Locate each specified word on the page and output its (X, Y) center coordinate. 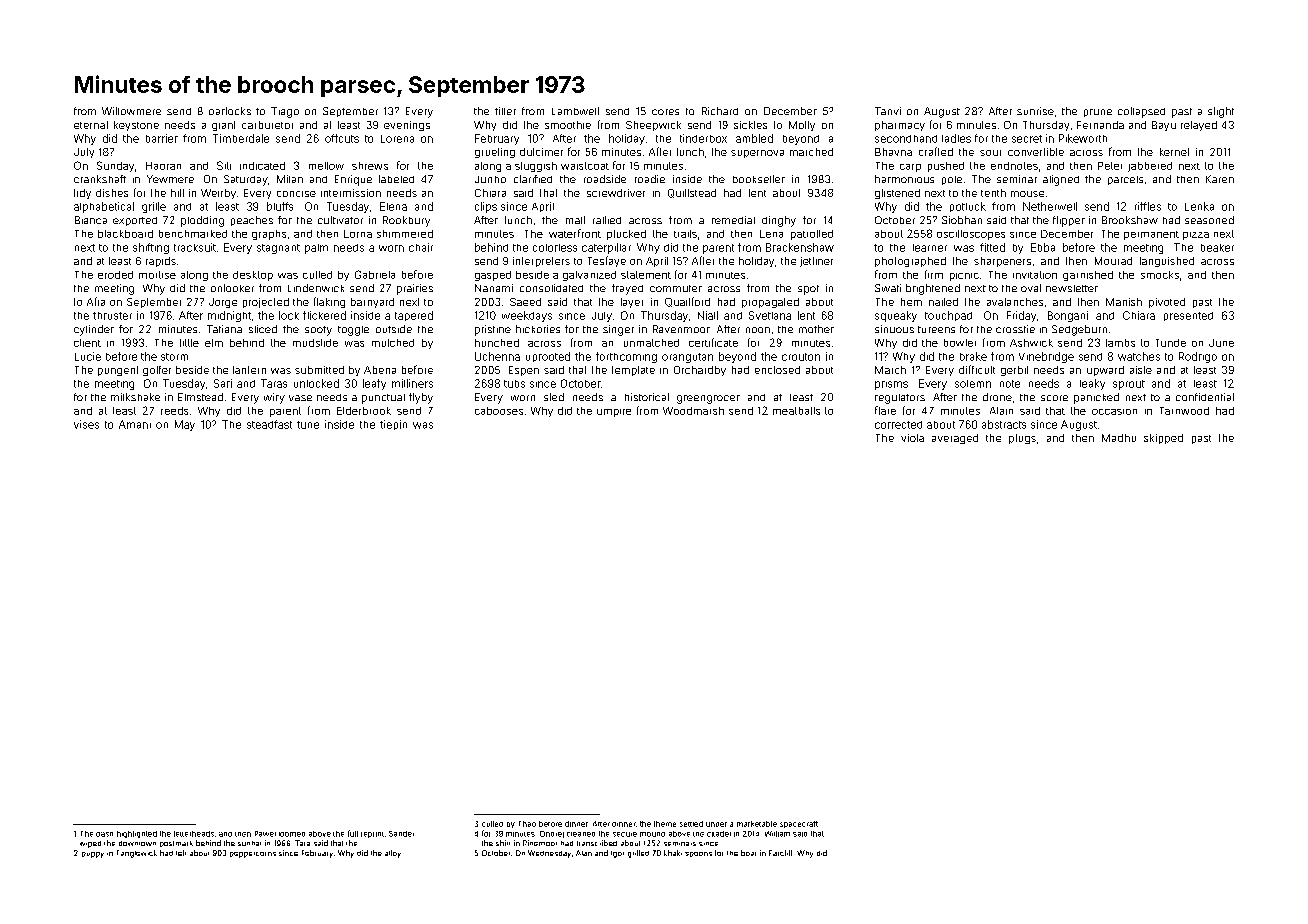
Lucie (88, 356)
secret (1027, 139)
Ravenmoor (681, 329)
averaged (955, 439)
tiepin (393, 425)
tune (308, 425)
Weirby (218, 194)
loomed (292, 834)
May (185, 425)
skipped (1163, 439)
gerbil (1014, 371)
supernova (757, 154)
